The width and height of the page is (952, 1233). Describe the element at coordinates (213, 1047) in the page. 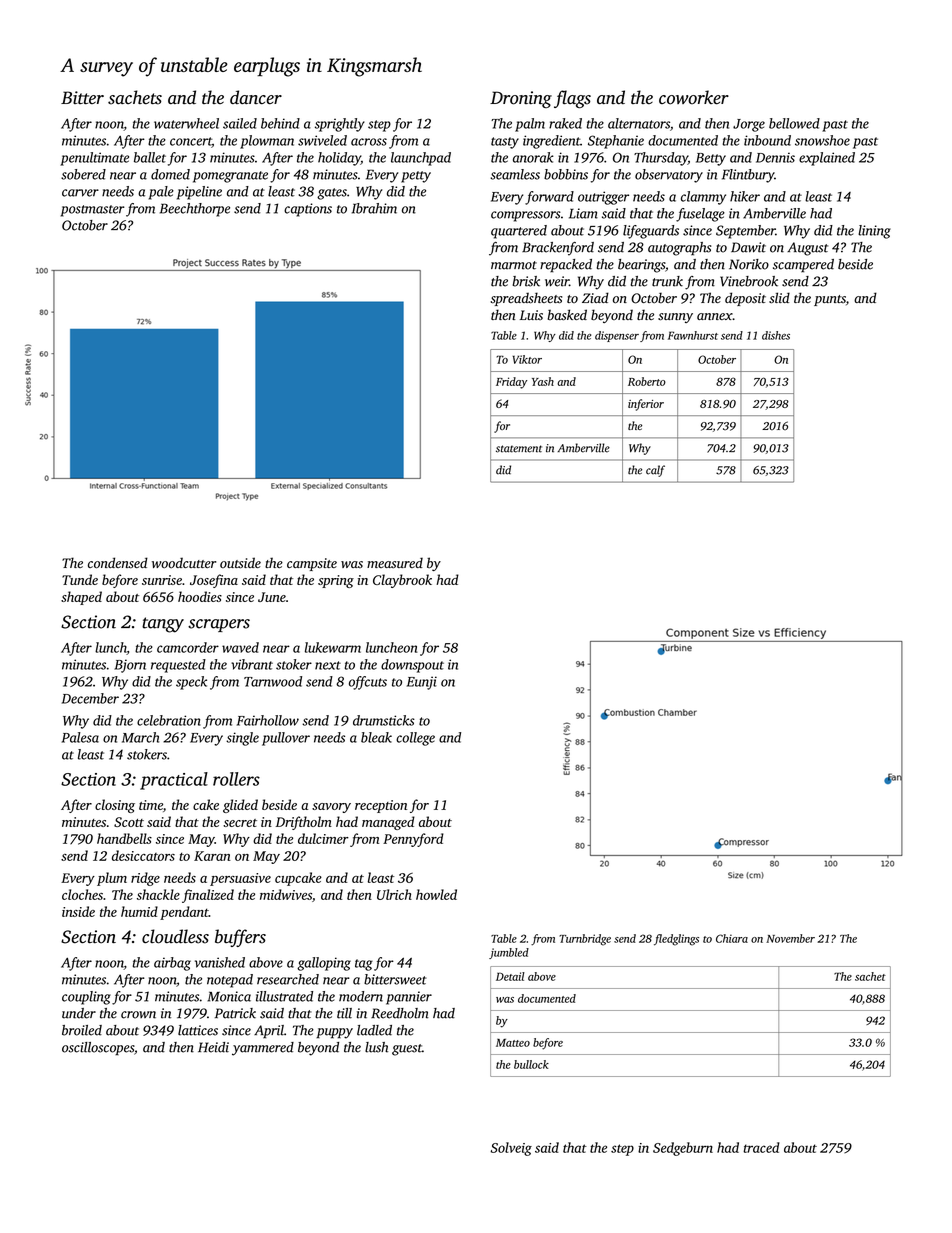

I see `Heidi` at that location.
